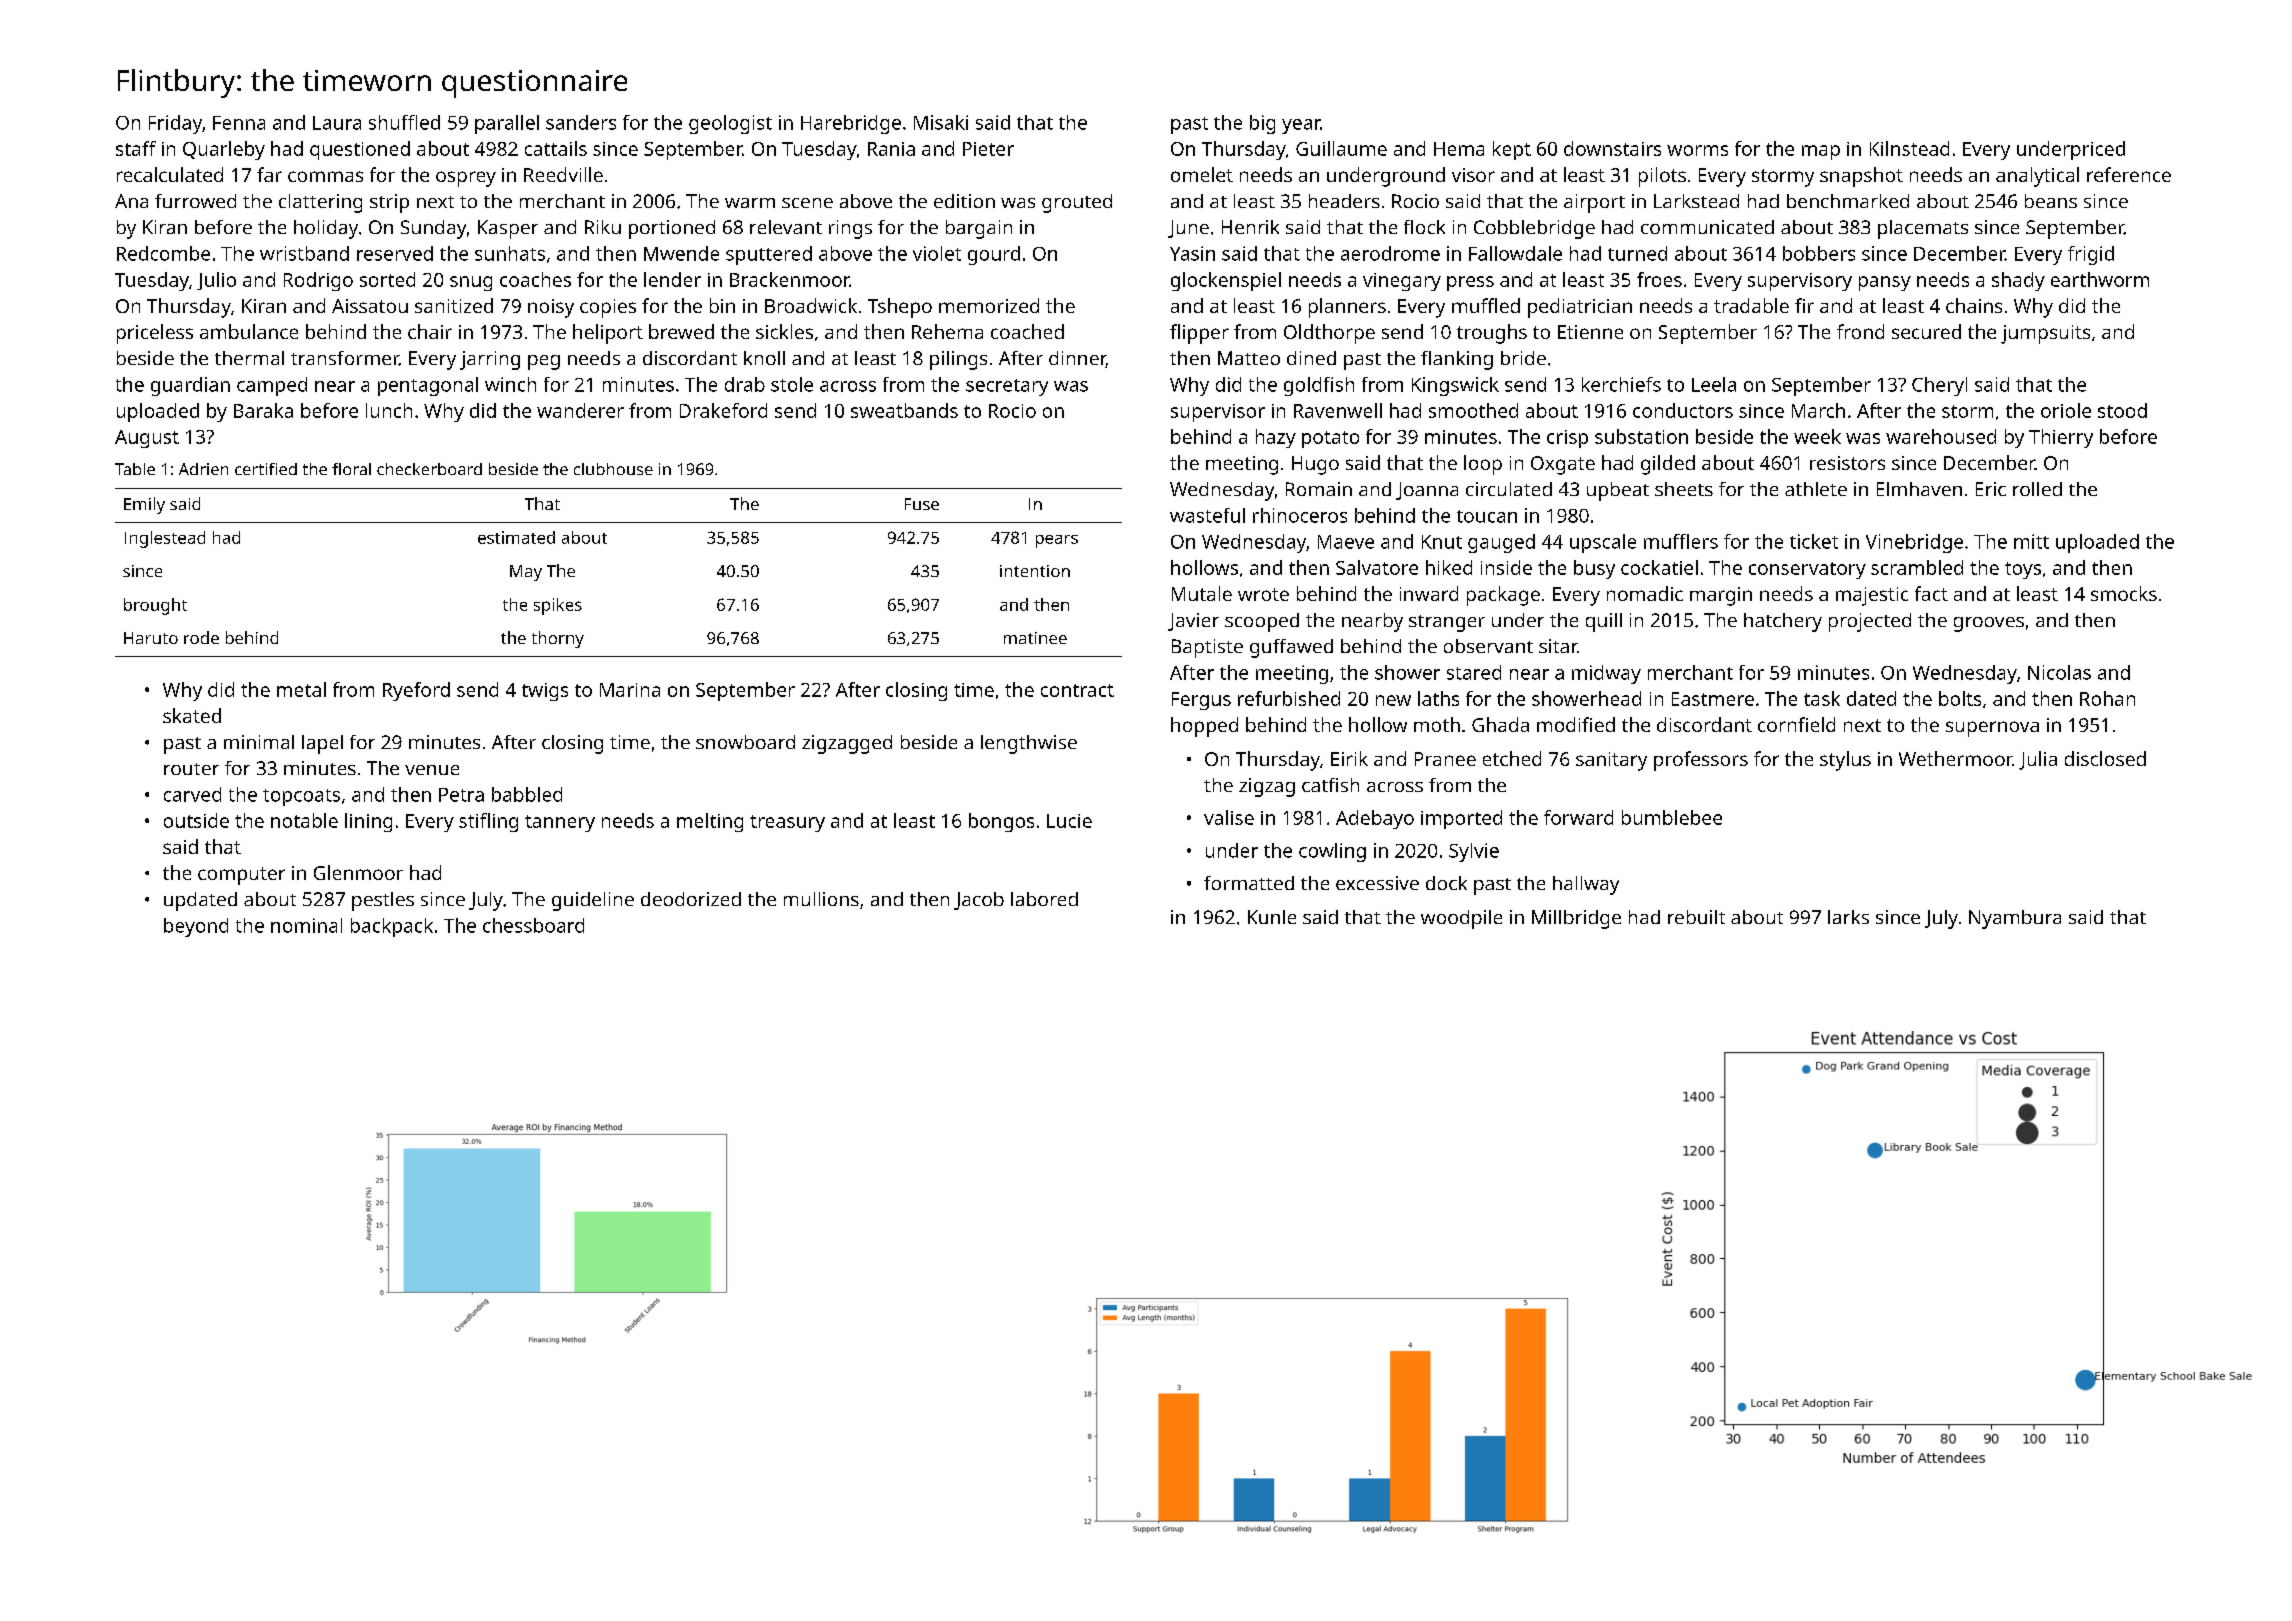 This screenshot has height=1621, width=2292. I want to click on woodpile, so click(1461, 919).
